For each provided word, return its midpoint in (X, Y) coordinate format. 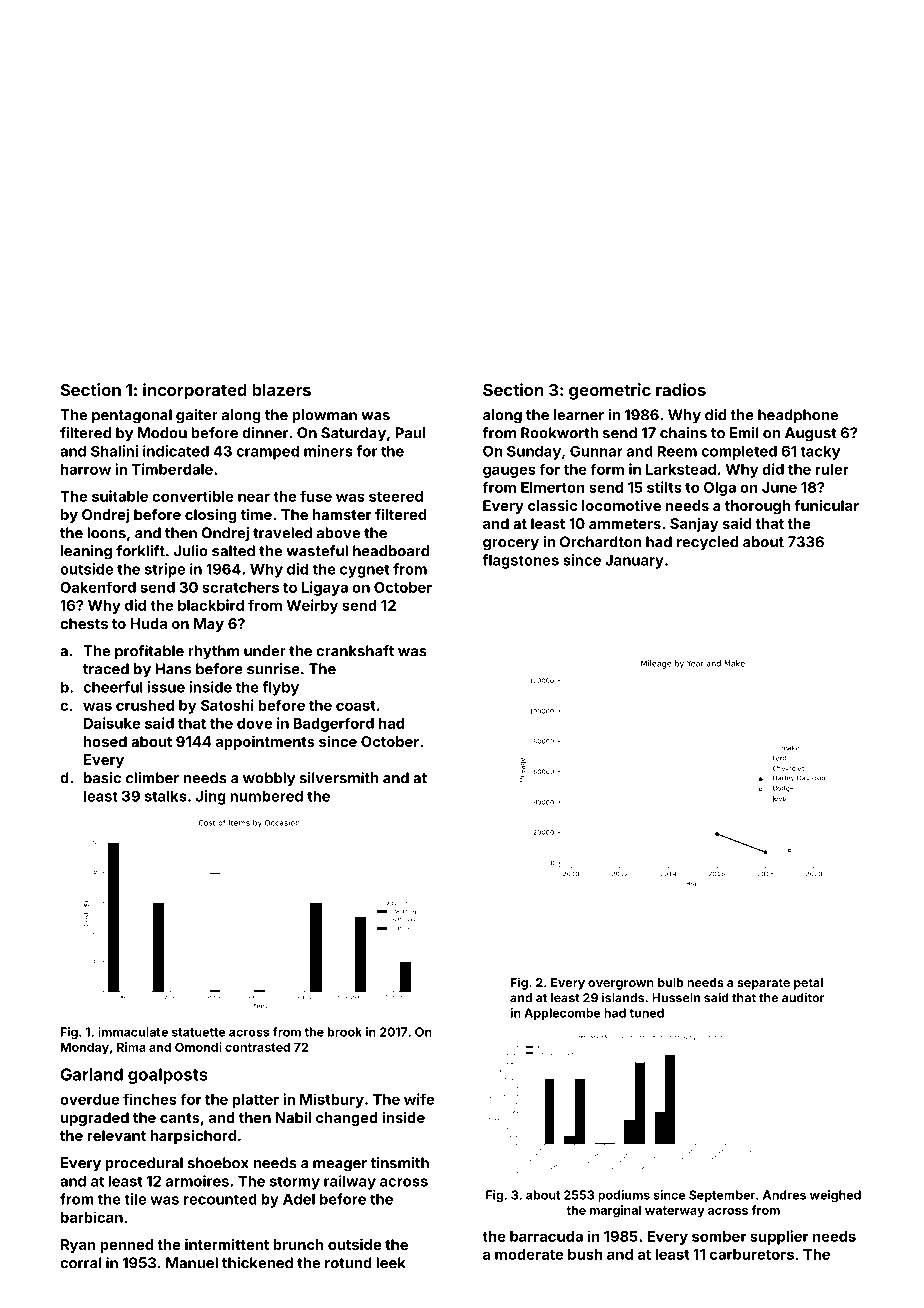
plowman (324, 416)
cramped (267, 452)
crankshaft (355, 651)
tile (135, 1199)
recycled (707, 543)
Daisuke (112, 723)
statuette (199, 1032)
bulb (671, 982)
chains (683, 433)
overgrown (621, 985)
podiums (624, 1196)
